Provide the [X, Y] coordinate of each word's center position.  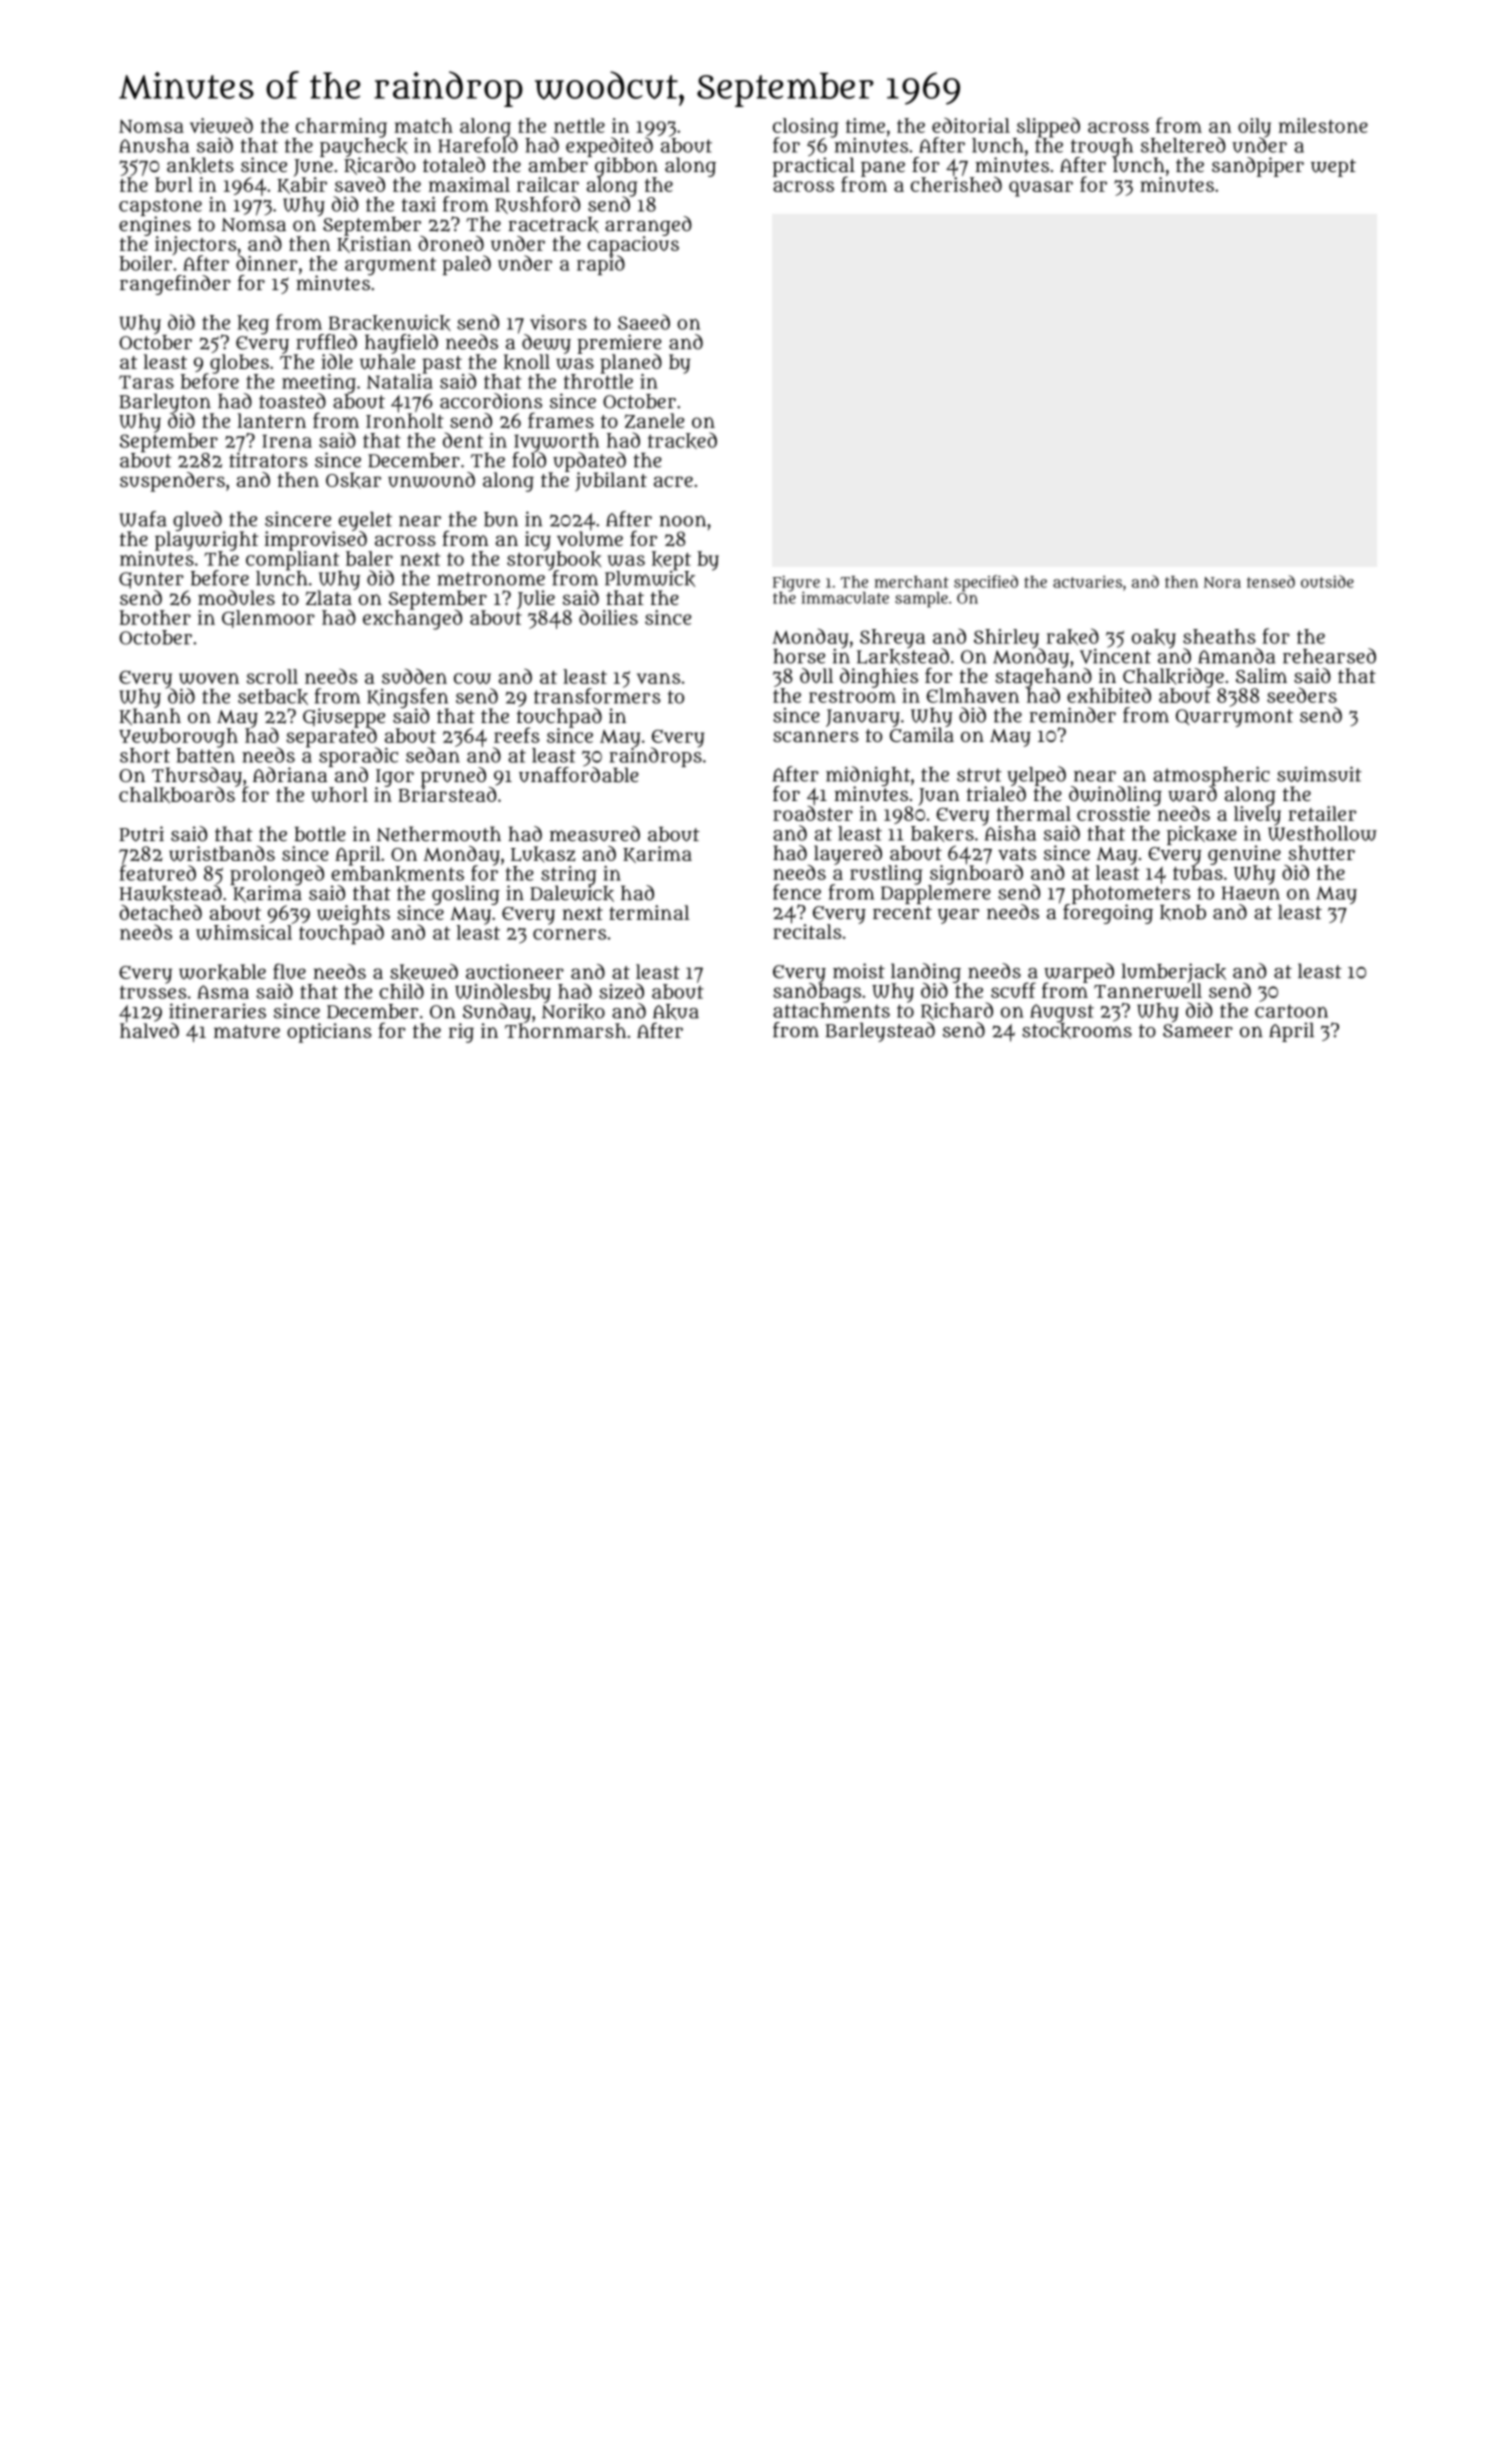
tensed [1271, 581]
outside [1327, 581]
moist [859, 971]
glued [197, 521]
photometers [1131, 894]
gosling [466, 895]
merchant [912, 582]
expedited [609, 147]
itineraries [217, 1011]
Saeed [644, 322]
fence [797, 892]
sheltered [1183, 145]
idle [337, 361]
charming [341, 128]
